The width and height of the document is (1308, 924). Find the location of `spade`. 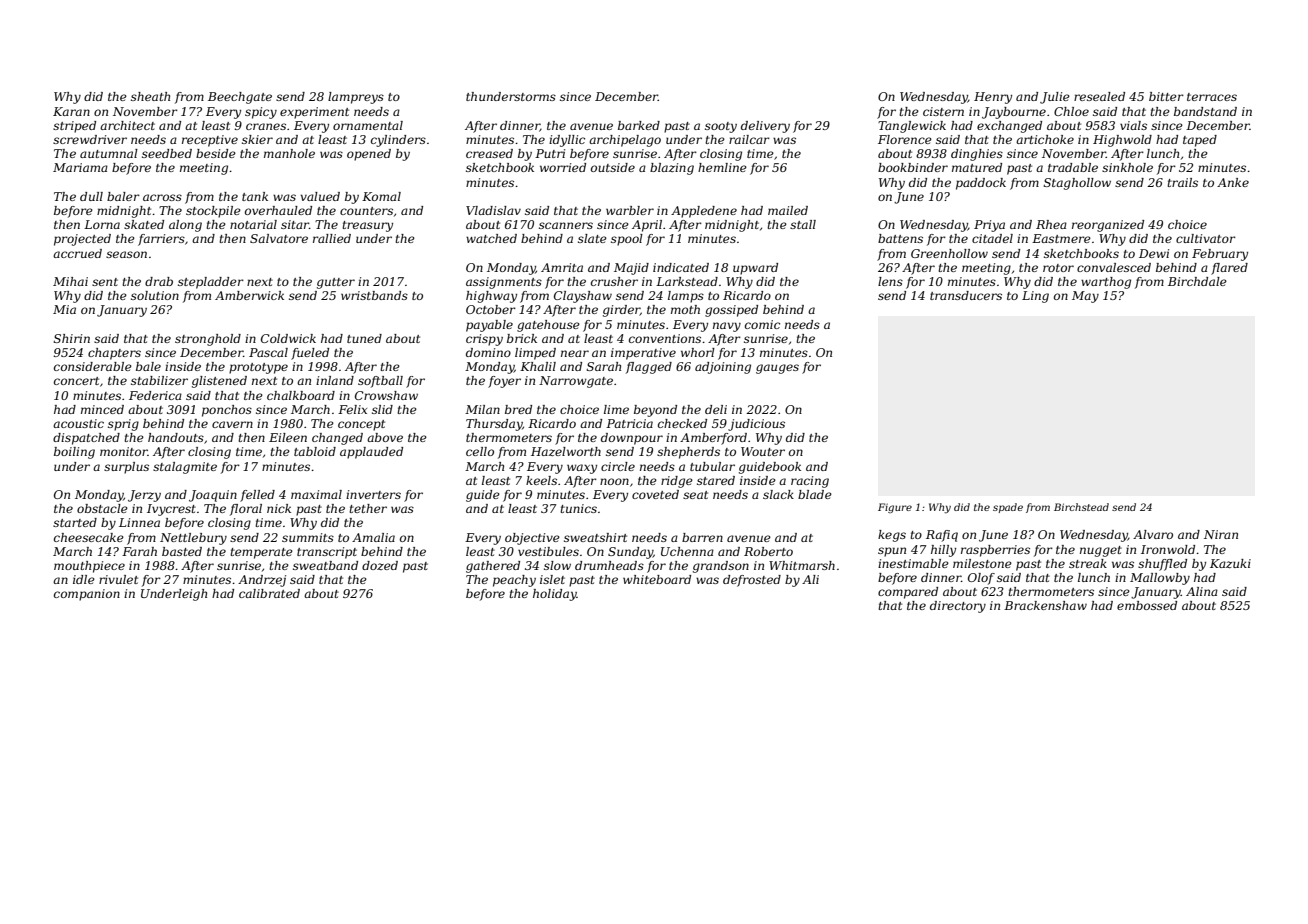

spade is located at coordinates (1008, 508).
